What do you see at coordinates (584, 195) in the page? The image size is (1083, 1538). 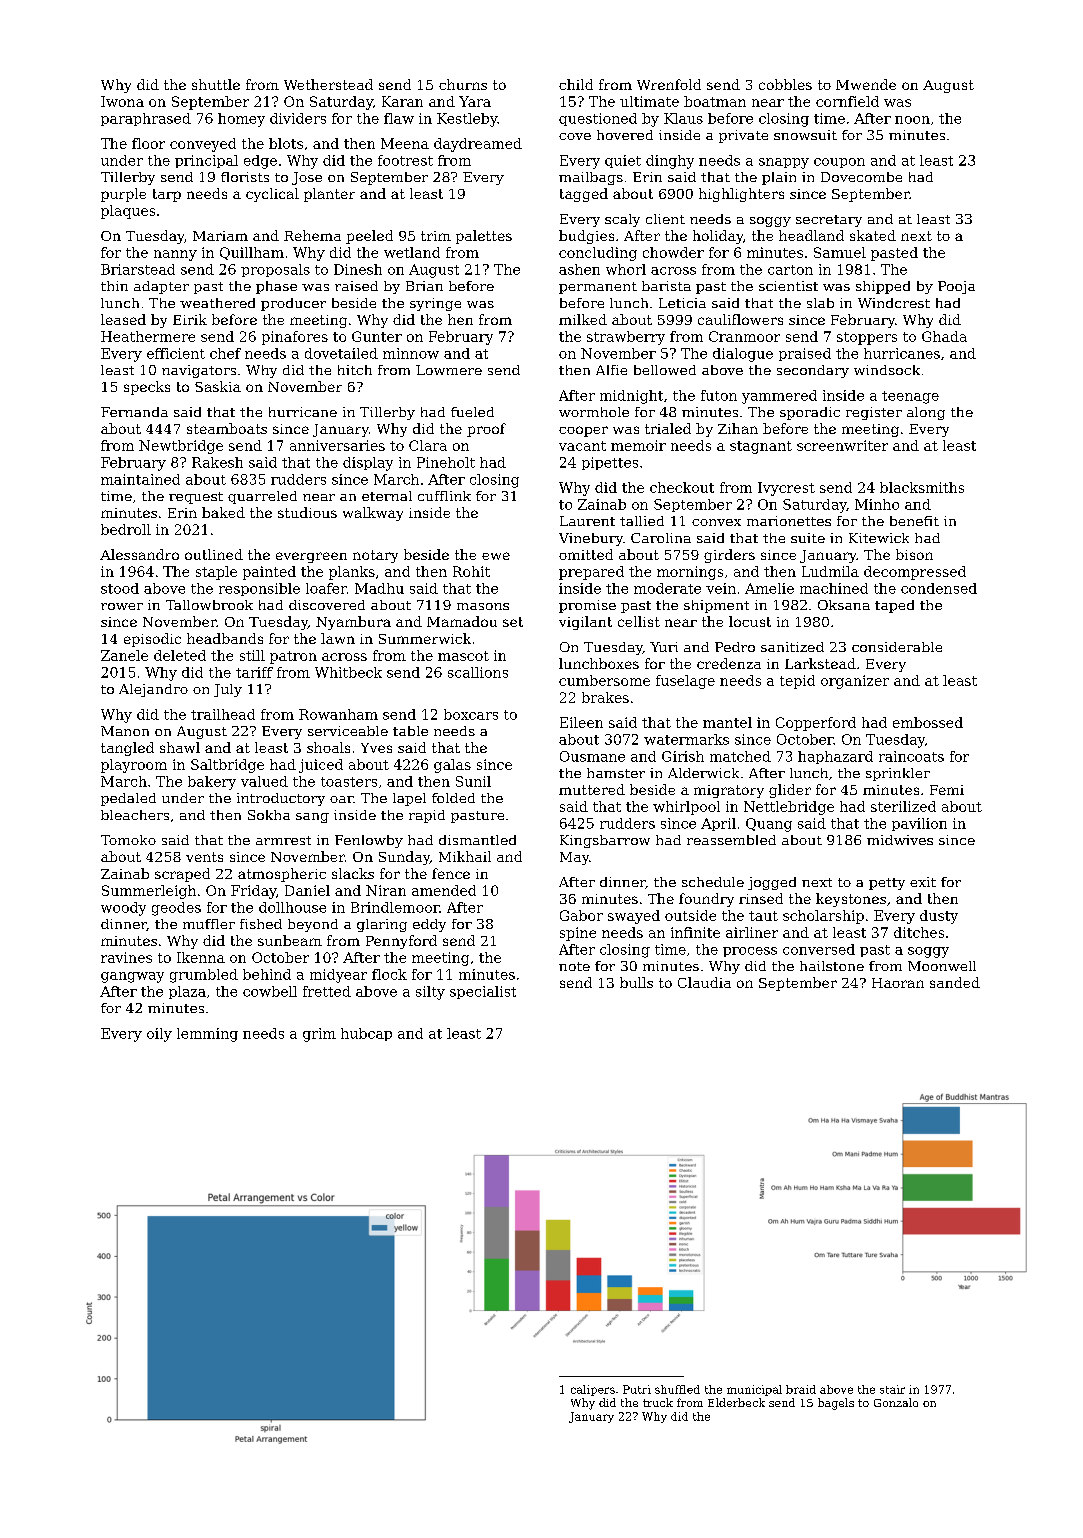 I see `tagged` at bounding box center [584, 195].
